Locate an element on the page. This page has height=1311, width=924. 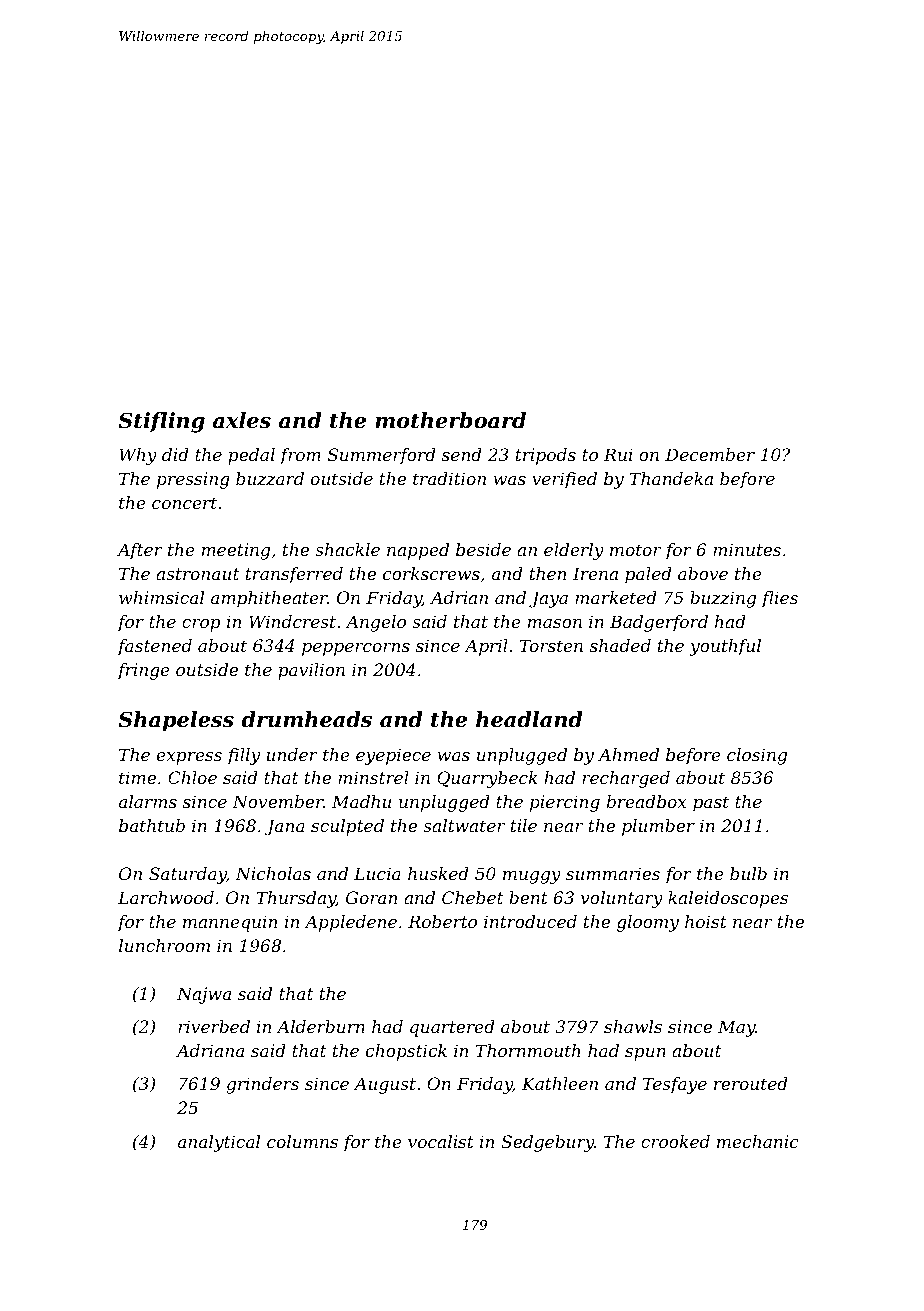
grinders is located at coordinates (262, 1085).
